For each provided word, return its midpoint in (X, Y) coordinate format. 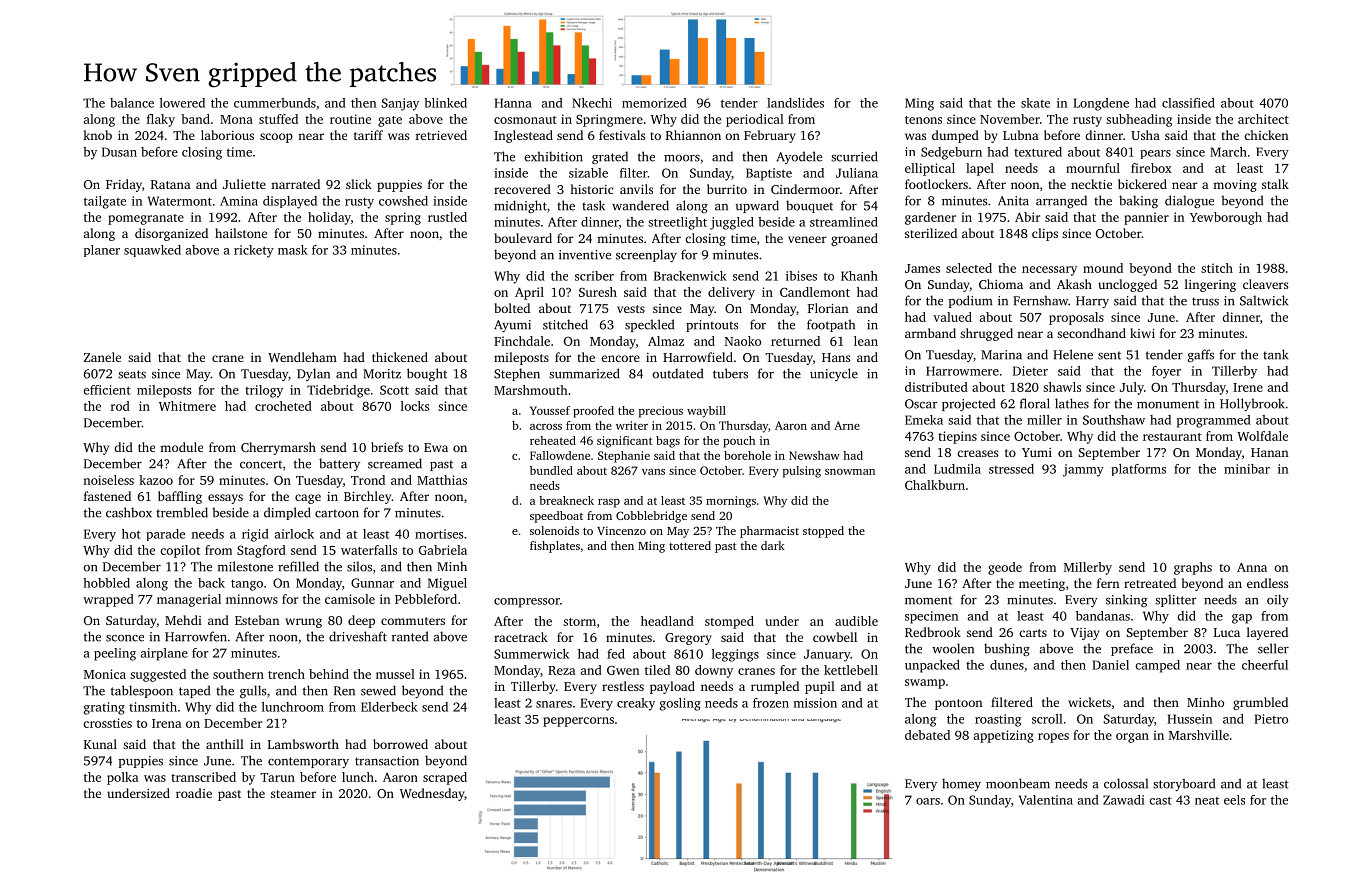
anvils (636, 189)
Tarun (277, 777)
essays (225, 499)
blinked (445, 103)
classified (1188, 103)
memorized (654, 103)
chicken (1266, 135)
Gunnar (372, 583)
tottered (690, 545)
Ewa (436, 447)
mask (293, 250)
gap (1242, 619)
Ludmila (957, 469)
